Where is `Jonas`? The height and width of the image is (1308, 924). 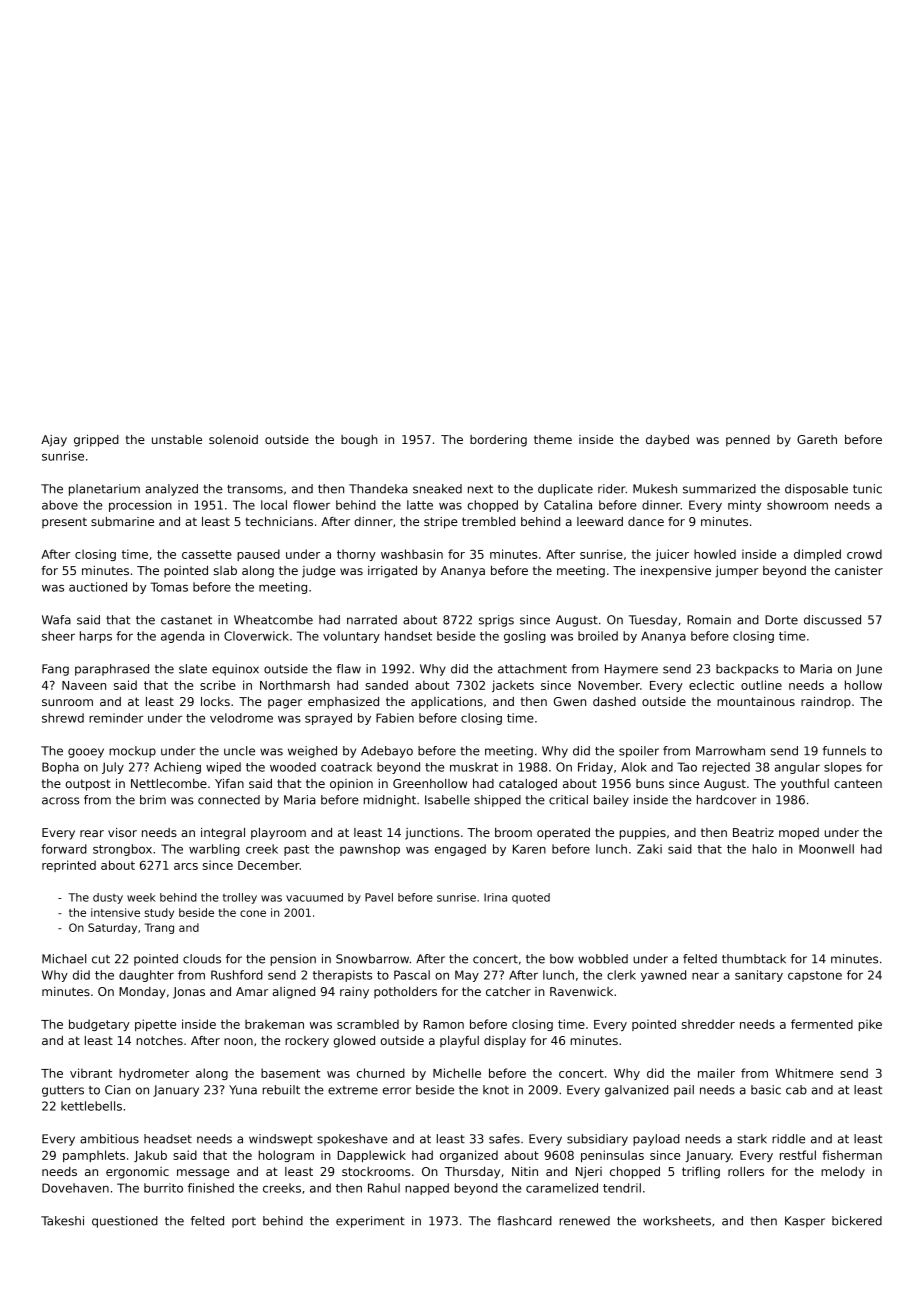
Jonas is located at coordinates (189, 993).
